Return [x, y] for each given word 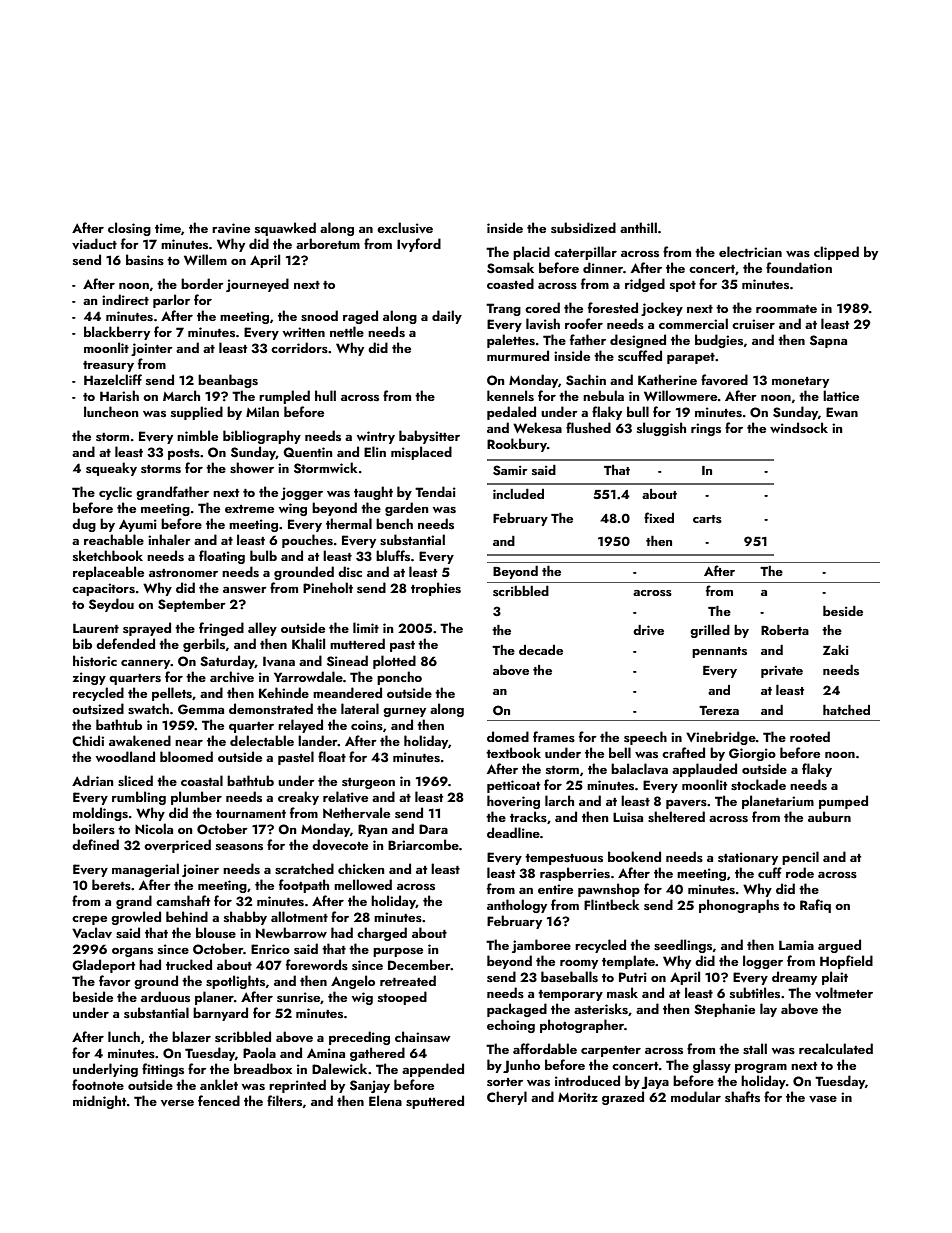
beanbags [228, 381]
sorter [505, 1082]
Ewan [842, 412]
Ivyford [419, 245]
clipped [836, 253]
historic [95, 660]
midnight [99, 1102]
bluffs [393, 555]
